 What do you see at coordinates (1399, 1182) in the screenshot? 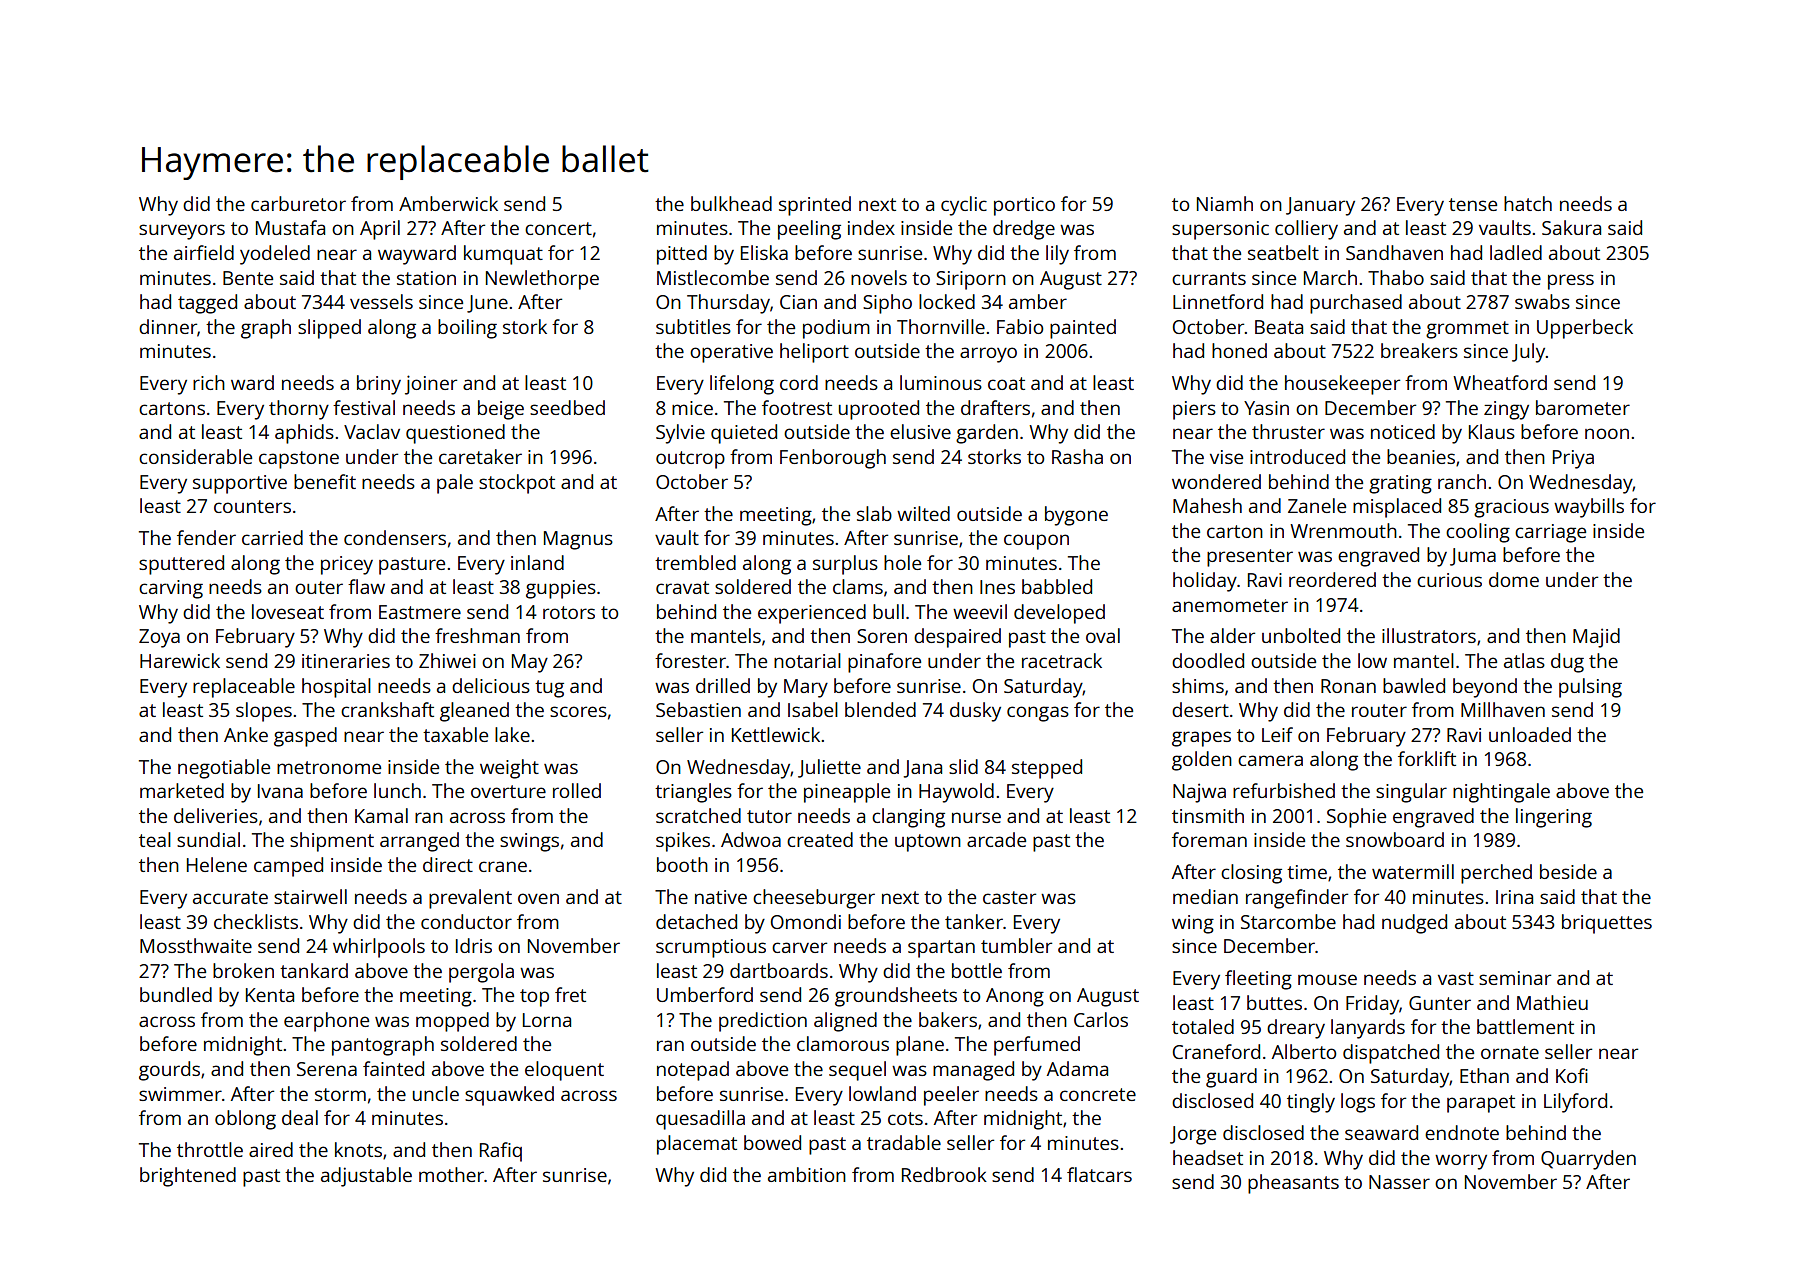
I see `Nasser` at bounding box center [1399, 1182].
